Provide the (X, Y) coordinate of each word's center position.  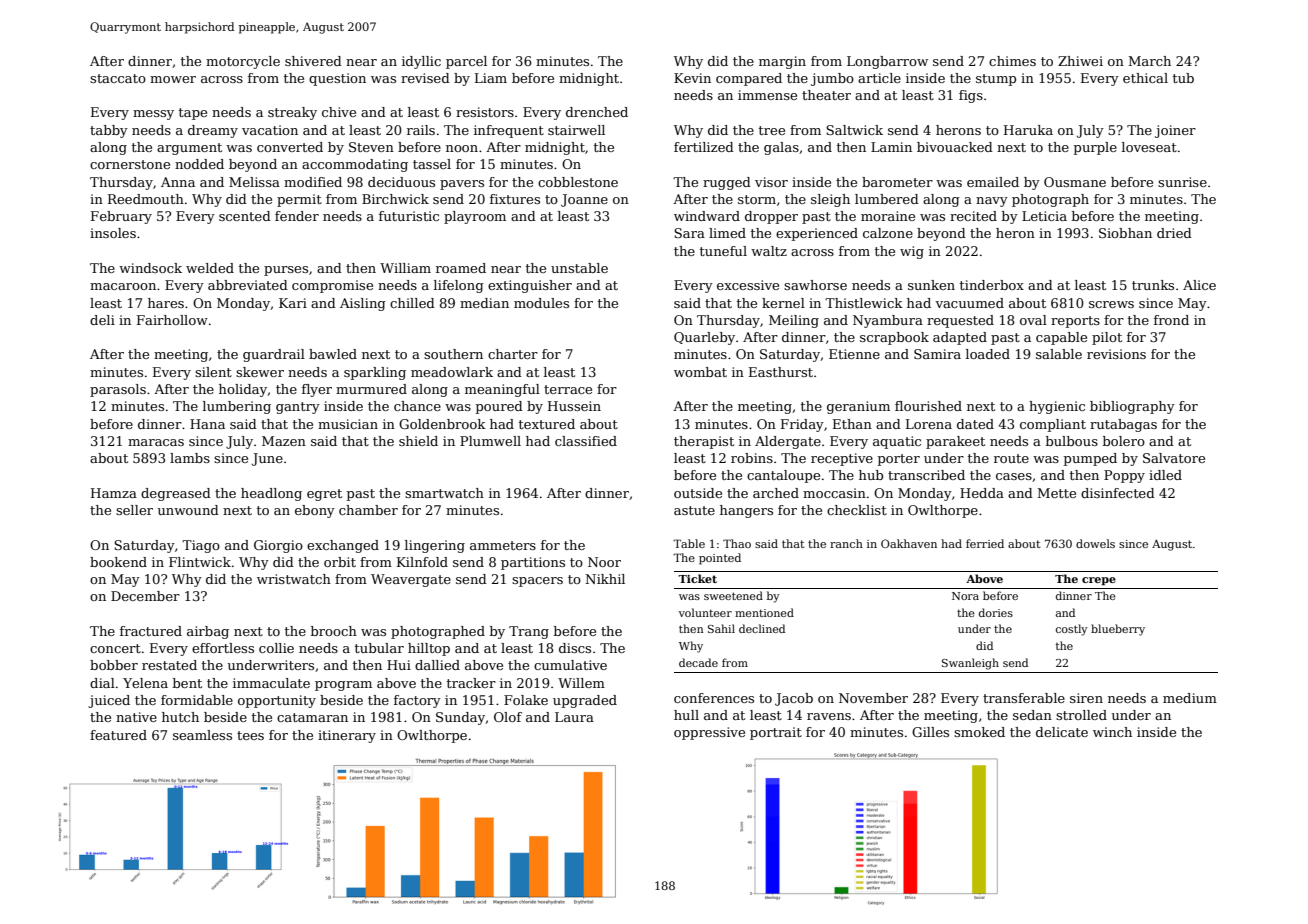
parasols (118, 390)
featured (118, 735)
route (1011, 458)
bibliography (1132, 407)
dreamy (213, 131)
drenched (597, 112)
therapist (704, 442)
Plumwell (490, 441)
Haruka (1028, 130)
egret (324, 495)
